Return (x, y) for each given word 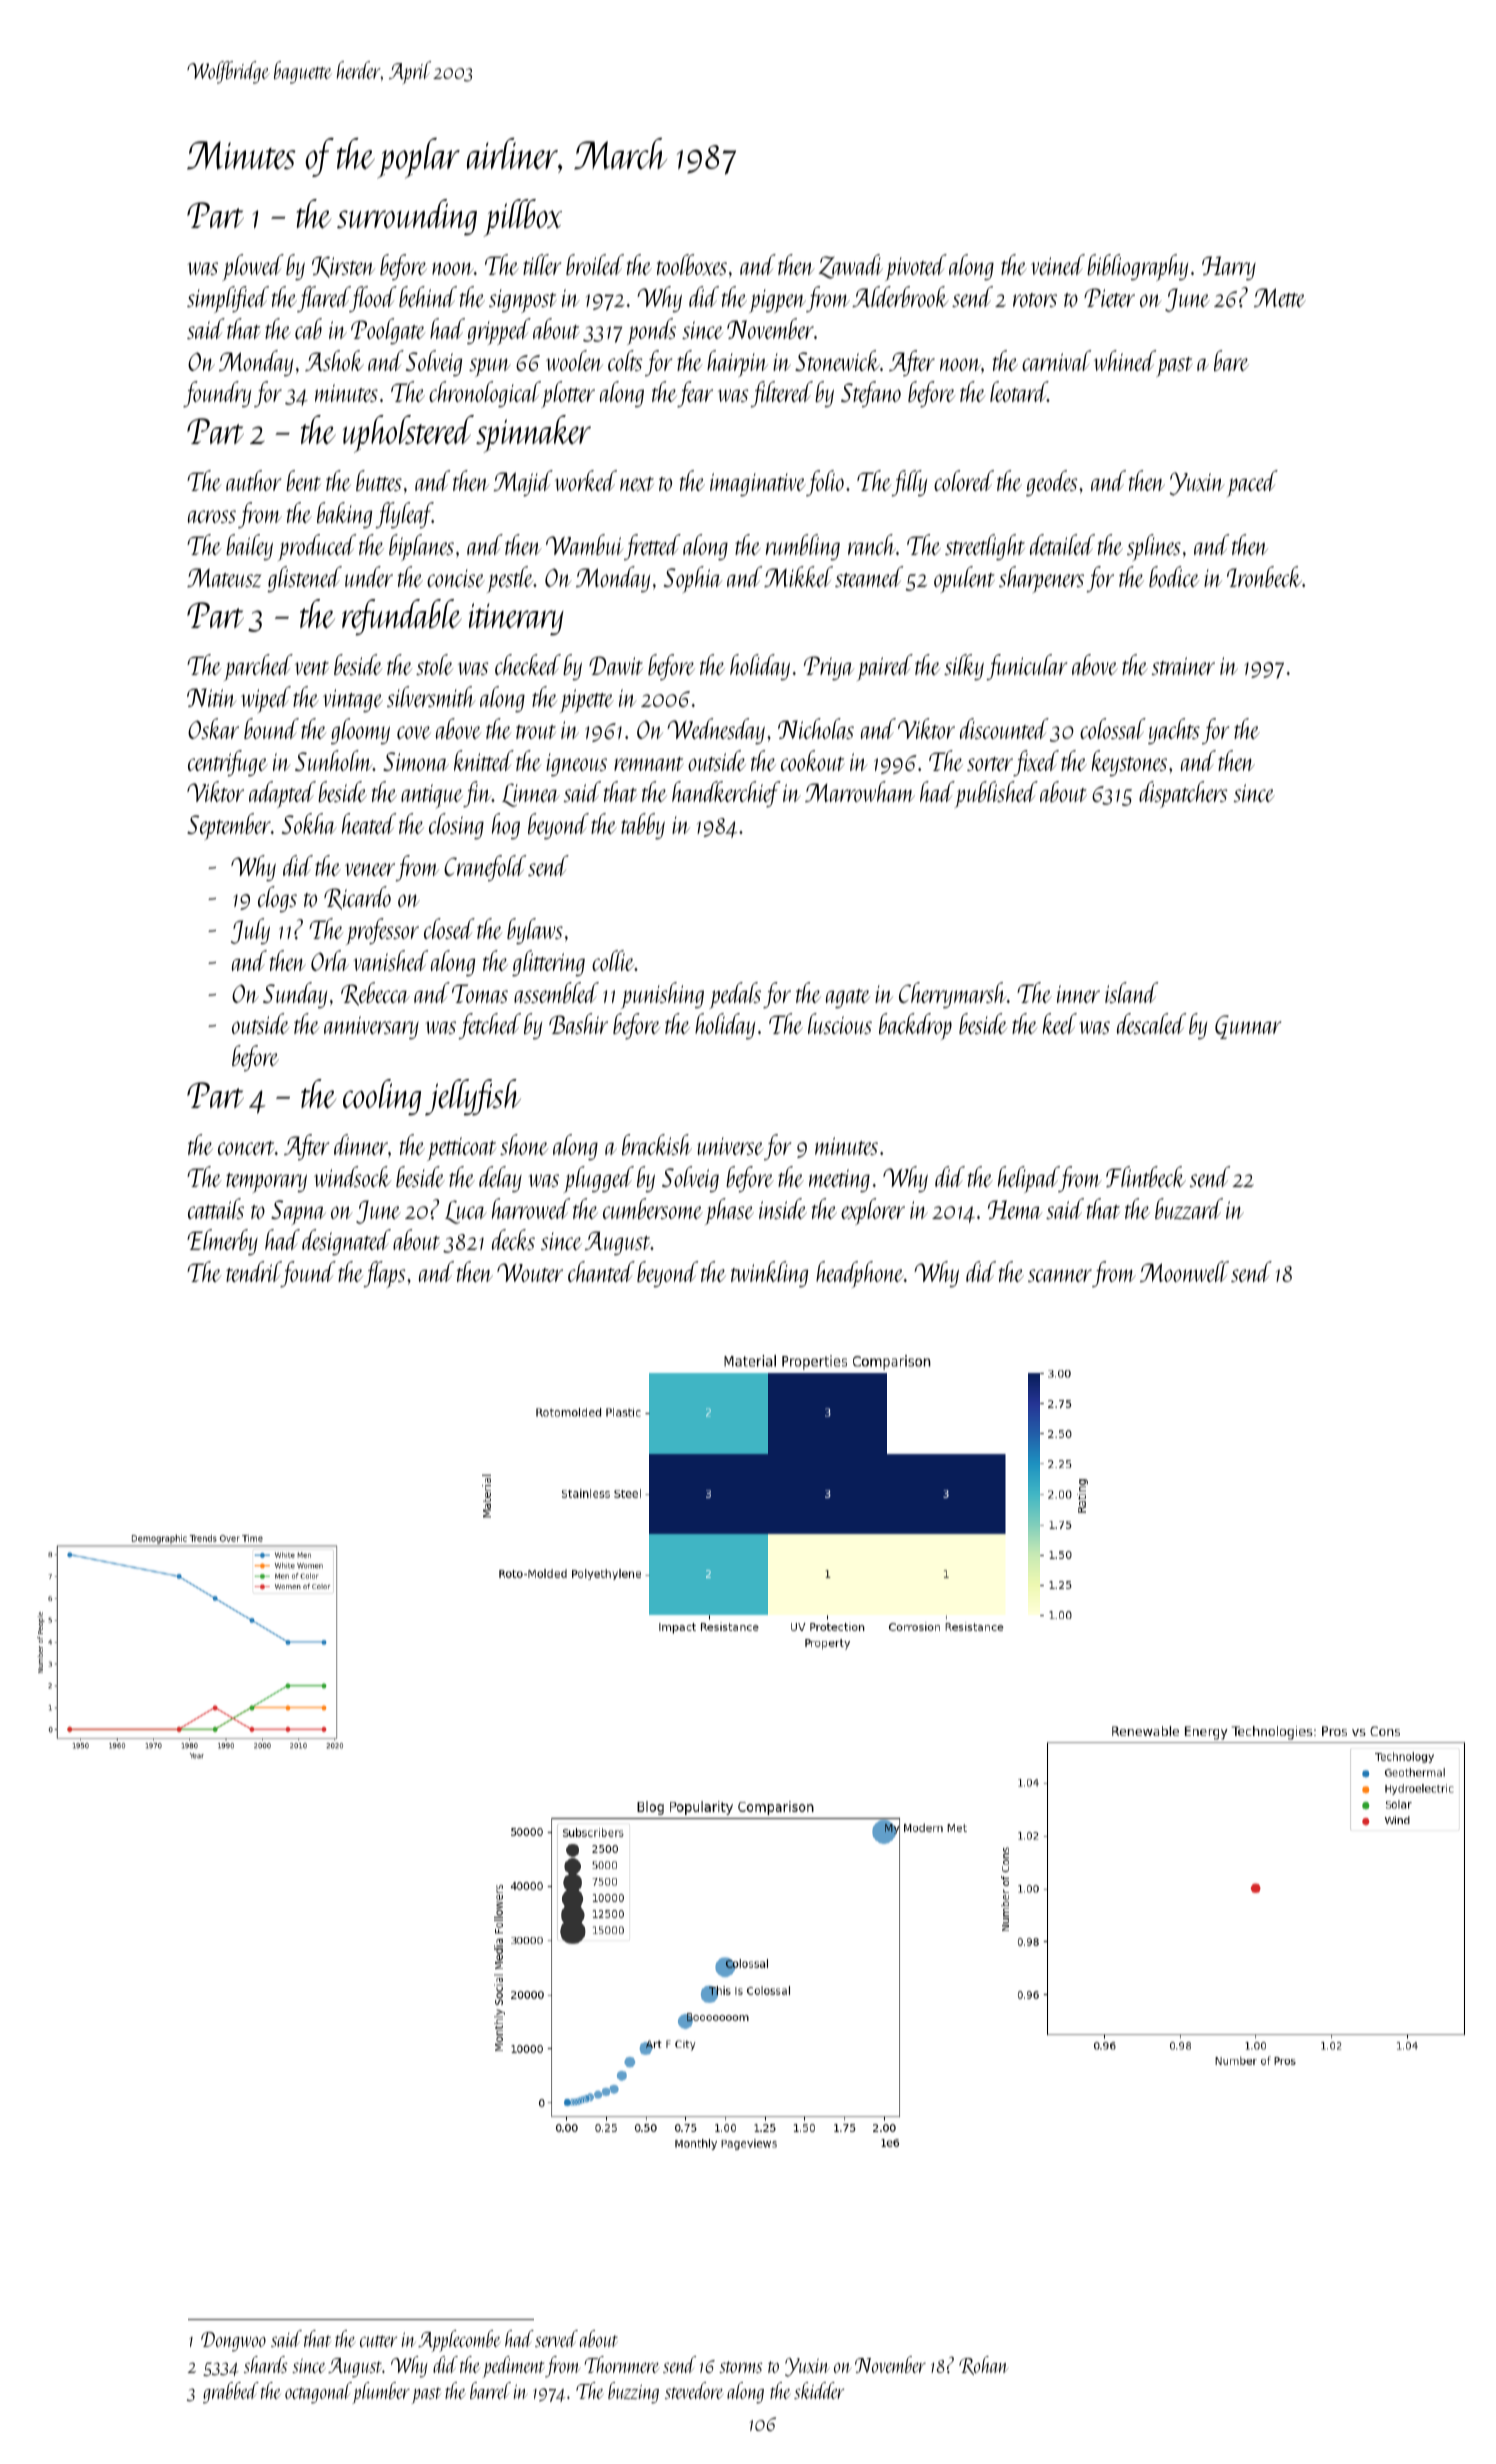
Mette (1280, 297)
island (1131, 992)
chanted (601, 1271)
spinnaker (533, 434)
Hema (1015, 1209)
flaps (385, 1274)
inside (783, 1208)
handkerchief (726, 794)
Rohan (983, 2365)
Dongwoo (233, 2342)
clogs (277, 899)
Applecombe (459, 2341)
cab (308, 328)
